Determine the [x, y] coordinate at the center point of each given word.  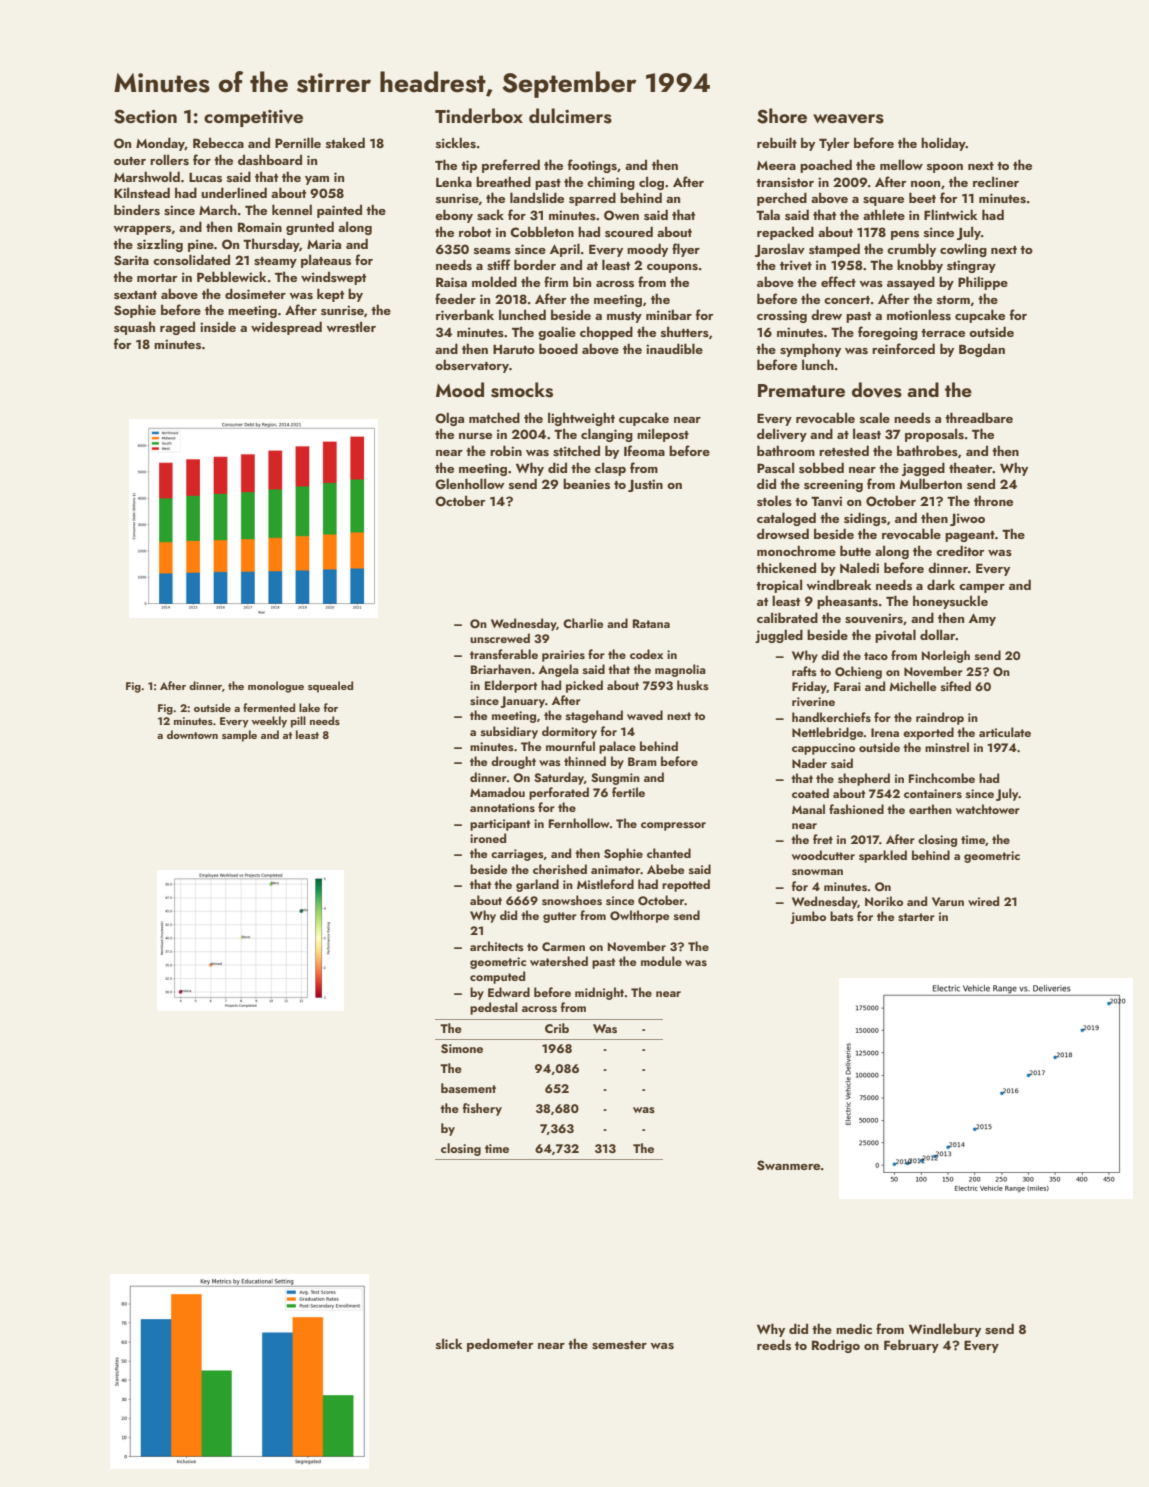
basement [468, 1088]
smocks [522, 390]
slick [449, 1343]
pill [298, 722]
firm [556, 281]
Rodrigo [836, 1346]
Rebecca [218, 142]
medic [854, 1328]
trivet [796, 265]
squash [134, 328]
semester [619, 1345]
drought [513, 762]
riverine [813, 701]
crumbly [911, 250]
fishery [482, 1109]
